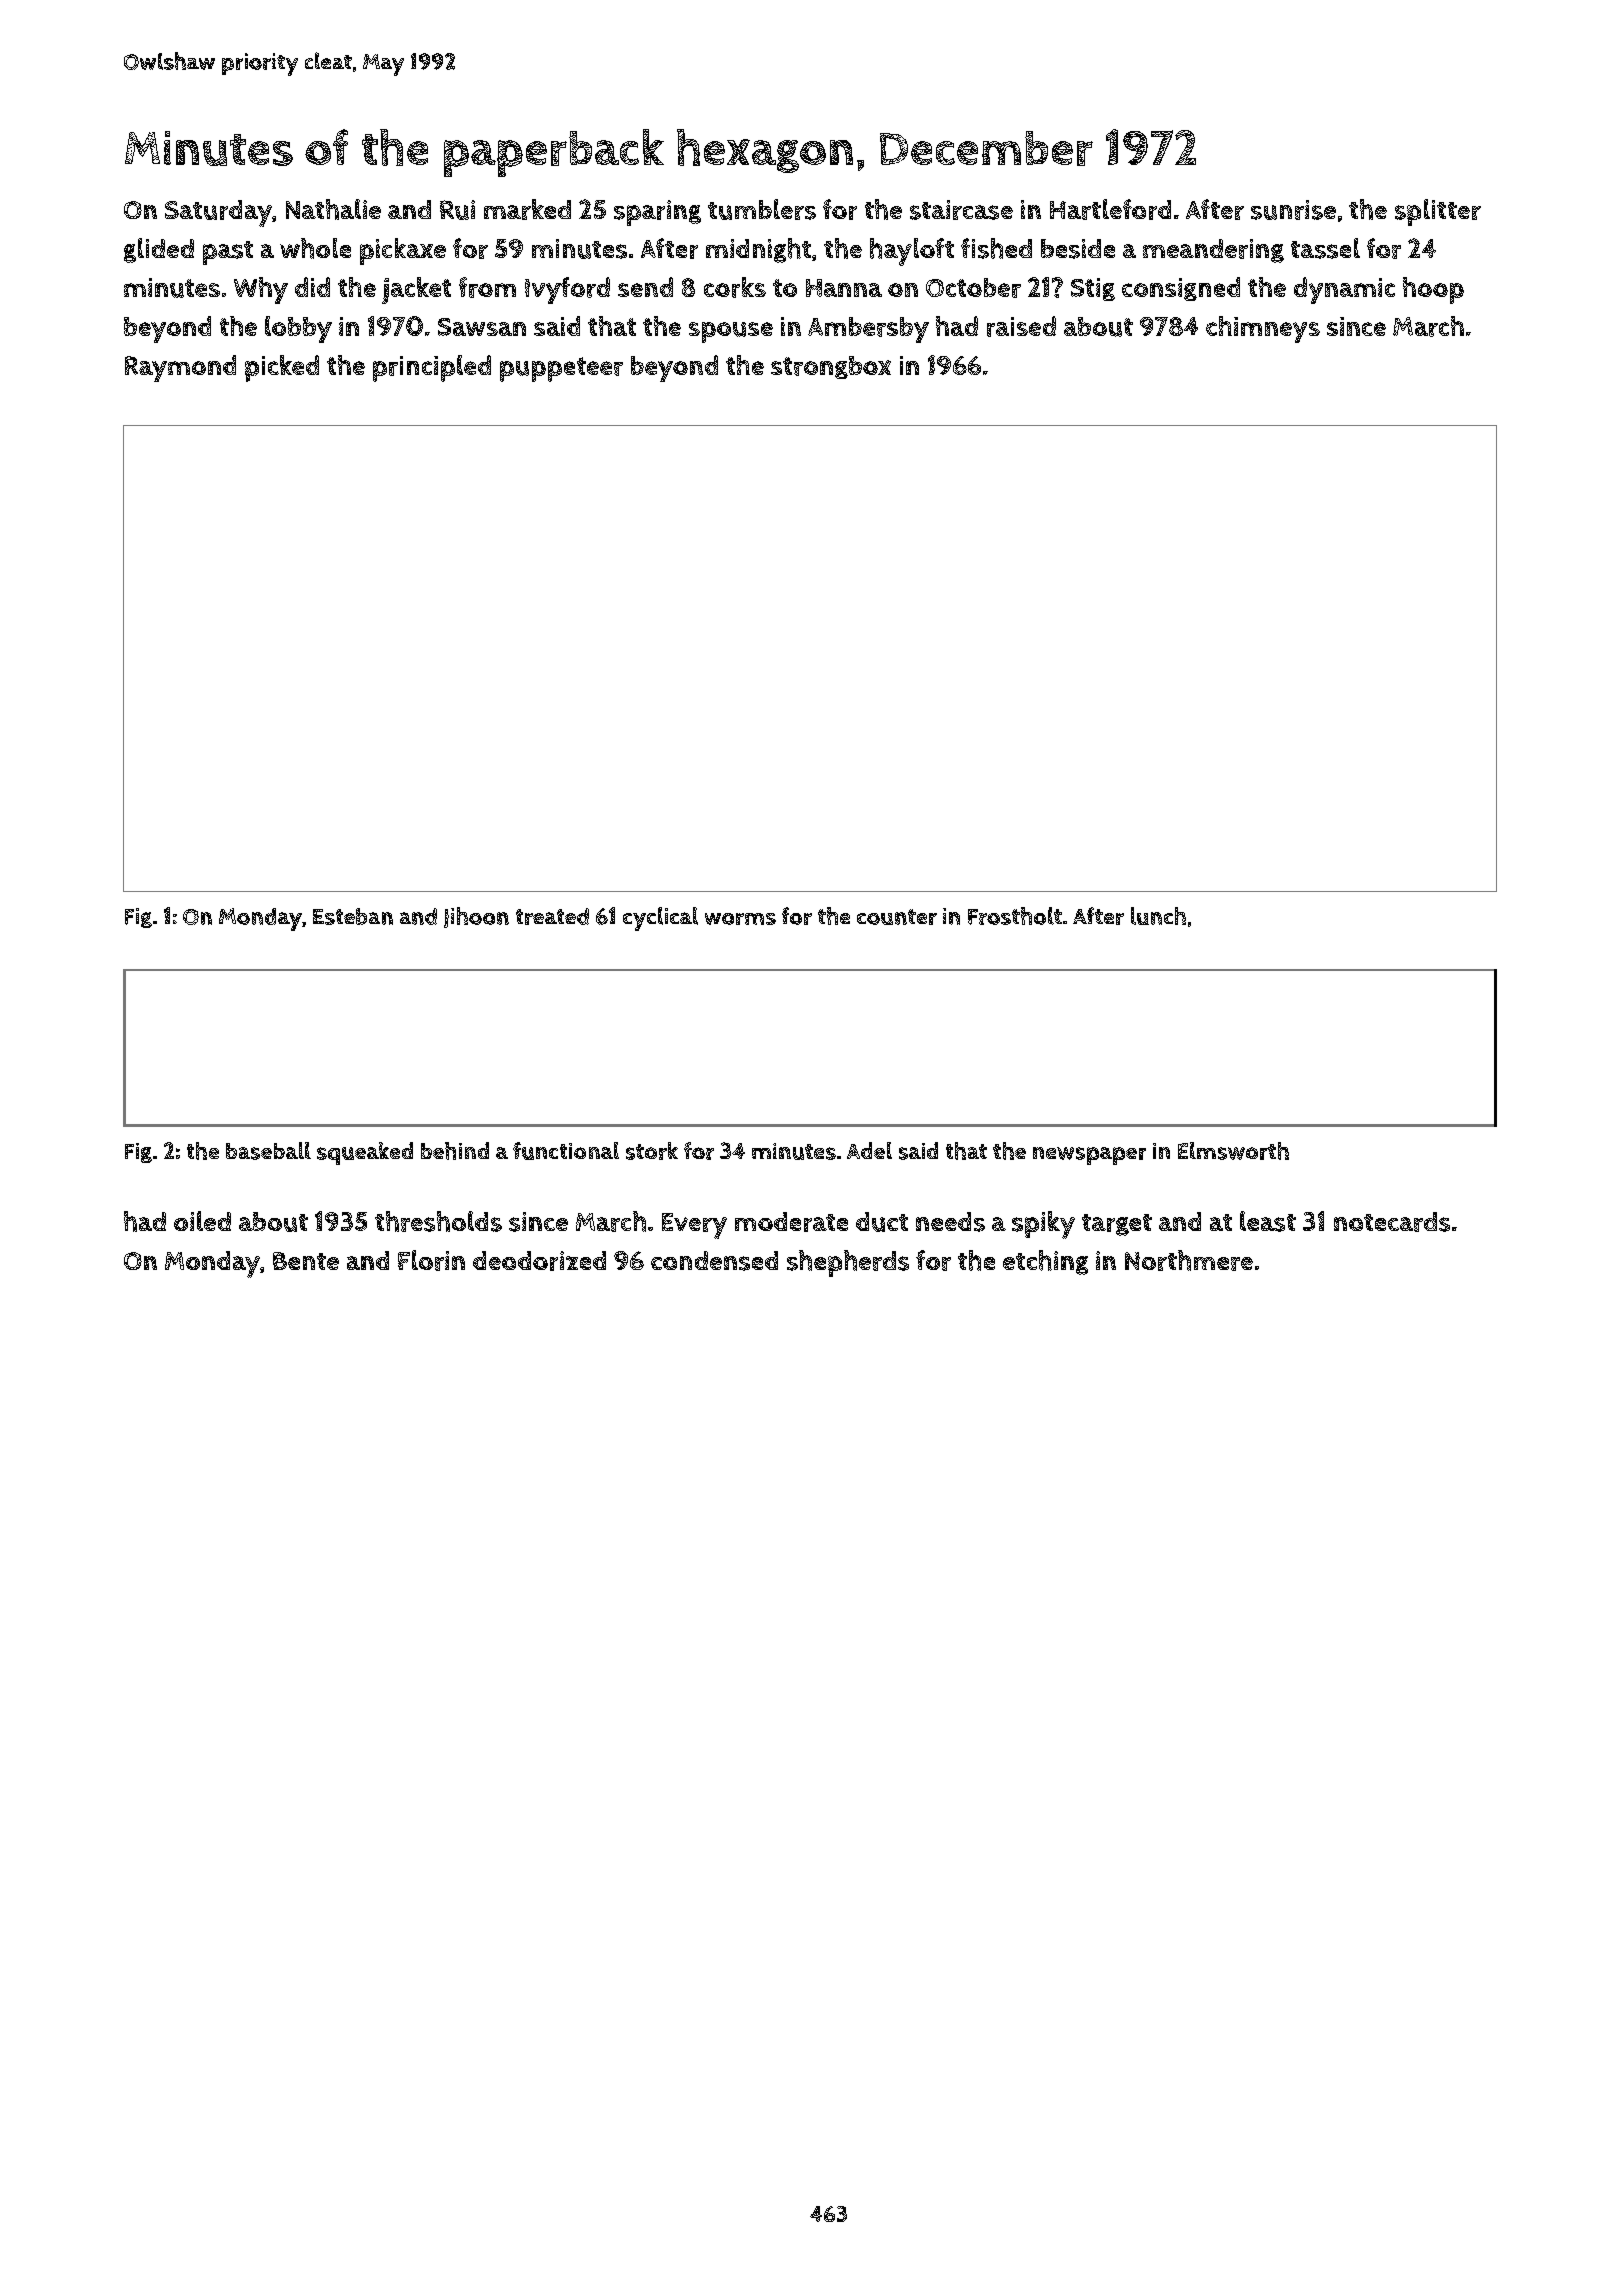  What do you see at coordinates (180, 368) in the screenshot?
I see `Raymond` at bounding box center [180, 368].
